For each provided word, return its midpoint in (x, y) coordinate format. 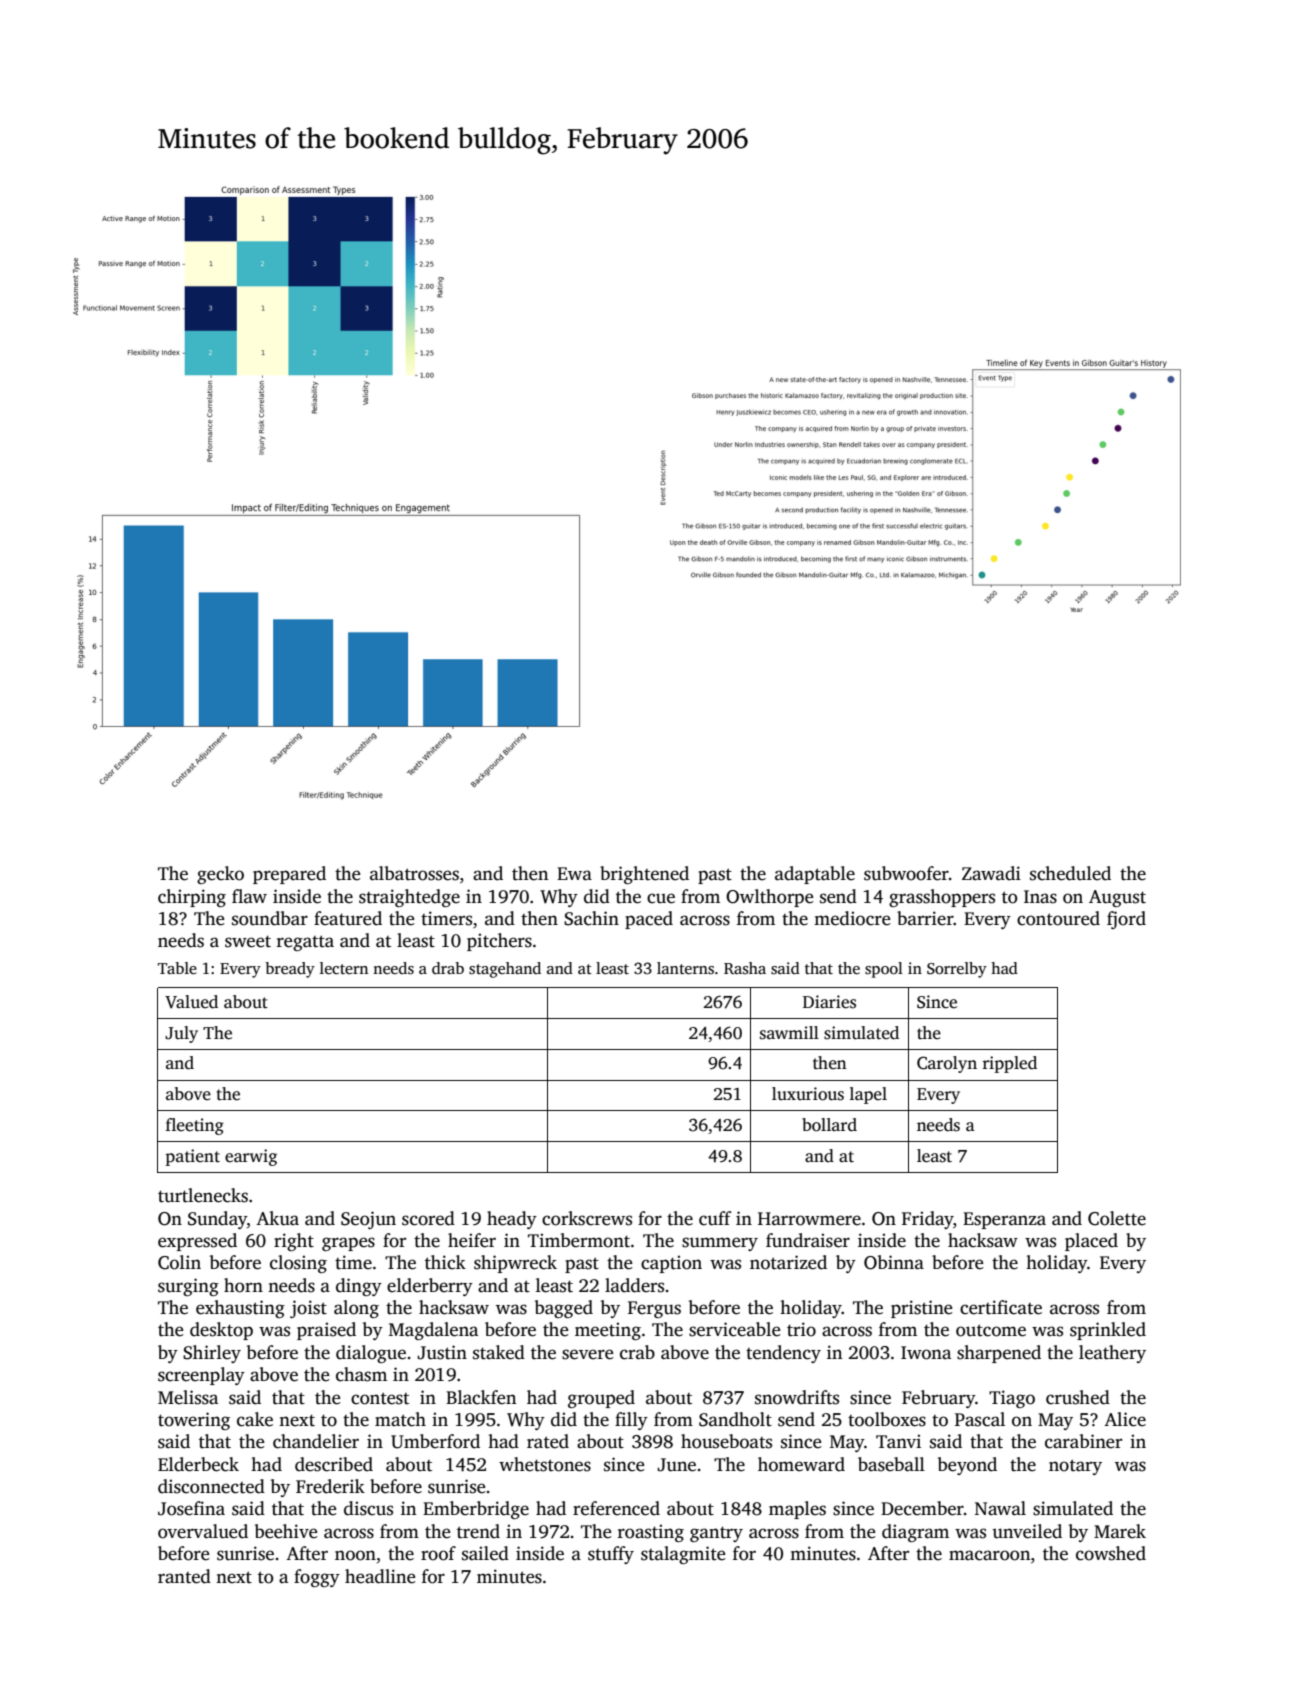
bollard (829, 1125)
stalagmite (683, 1555)
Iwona (926, 1353)
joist (308, 1309)
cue (661, 898)
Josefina (191, 1508)
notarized (788, 1262)
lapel (868, 1095)
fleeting (195, 1126)
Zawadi (991, 873)
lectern (344, 968)
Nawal (1000, 1508)
